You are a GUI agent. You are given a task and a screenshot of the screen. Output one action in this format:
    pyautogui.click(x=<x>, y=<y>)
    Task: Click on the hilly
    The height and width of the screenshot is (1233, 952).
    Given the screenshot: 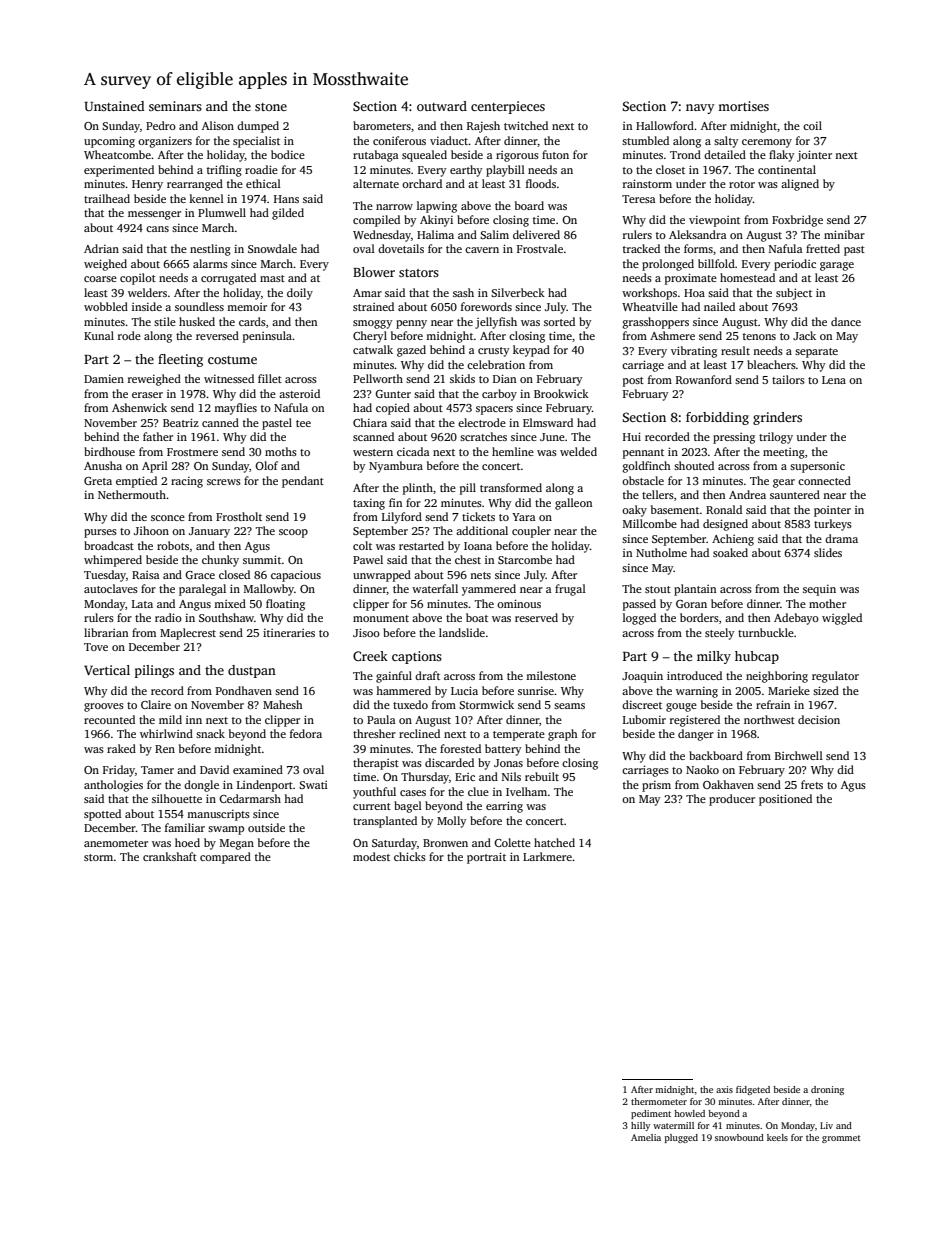 What is the action you would take?
    pyautogui.click(x=640, y=1126)
